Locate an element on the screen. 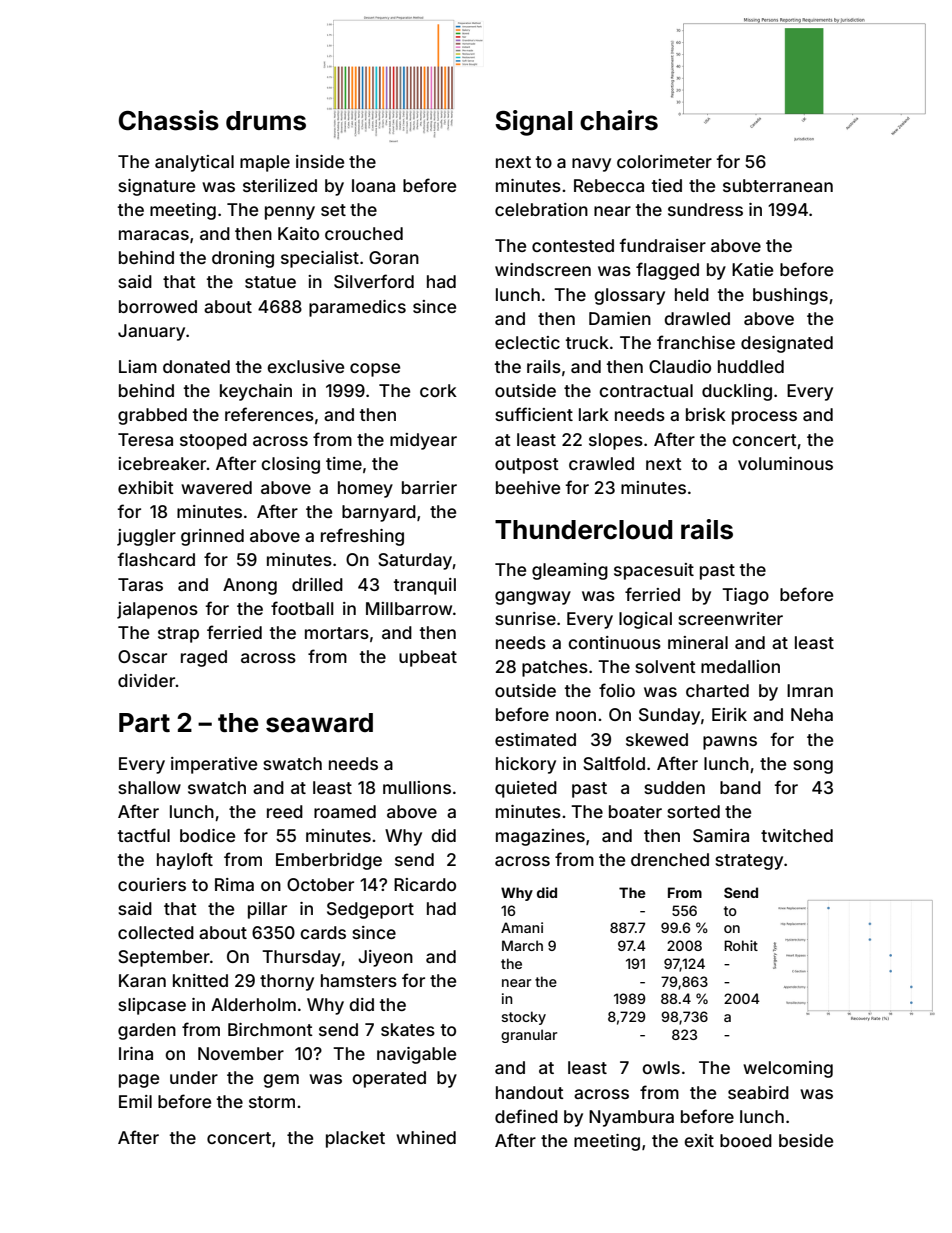  noon is located at coordinates (576, 716).
